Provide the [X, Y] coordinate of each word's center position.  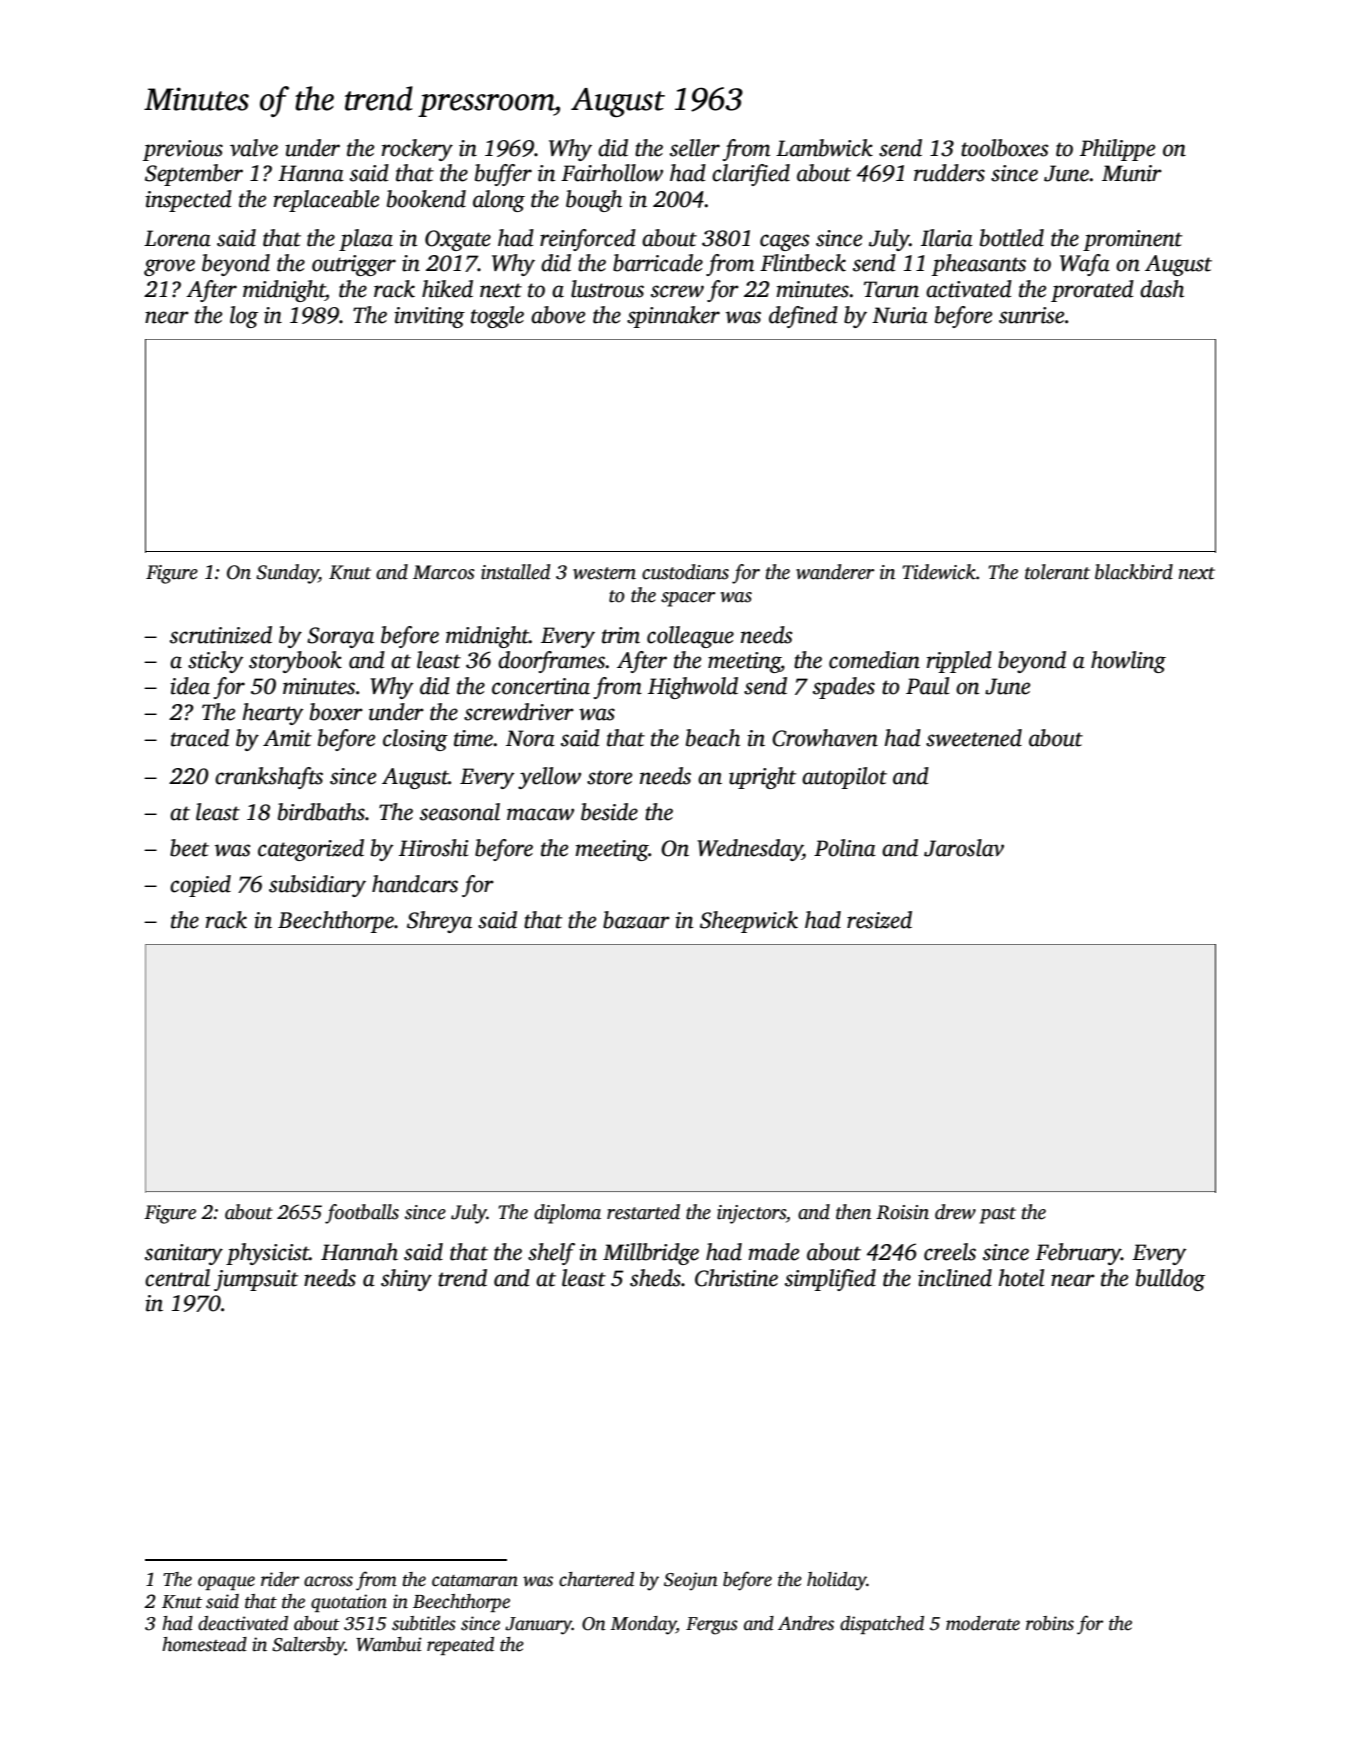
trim [621, 635]
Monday [643, 1625]
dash [1162, 289]
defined [803, 317]
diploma [567, 1214]
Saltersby [308, 1646]
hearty [273, 714]
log [244, 317]
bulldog [1170, 1280]
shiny [406, 1280]
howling [1128, 662]
